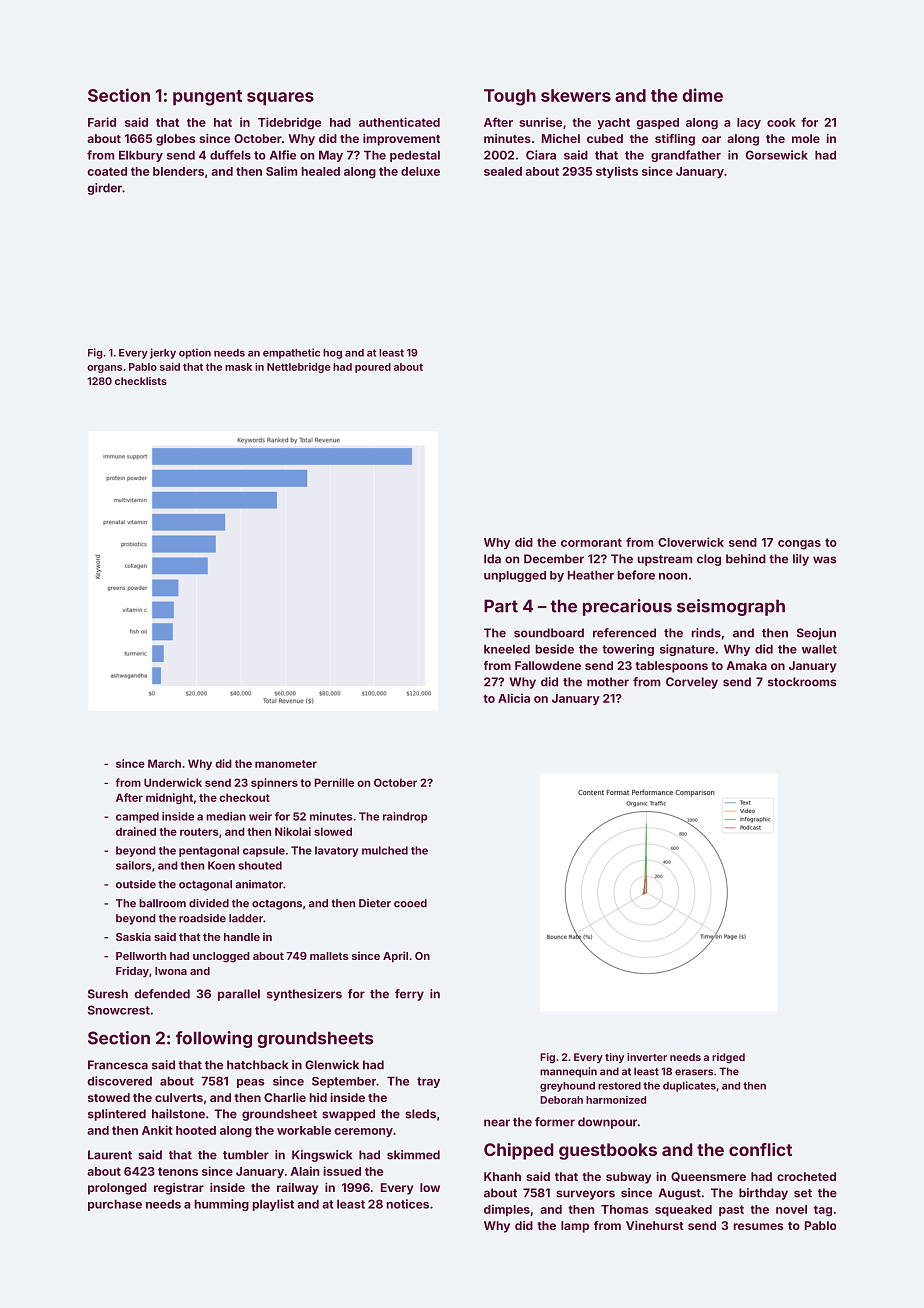 This screenshot has height=1308, width=924. Describe the element at coordinates (169, 798) in the screenshot. I see `midnight` at that location.
